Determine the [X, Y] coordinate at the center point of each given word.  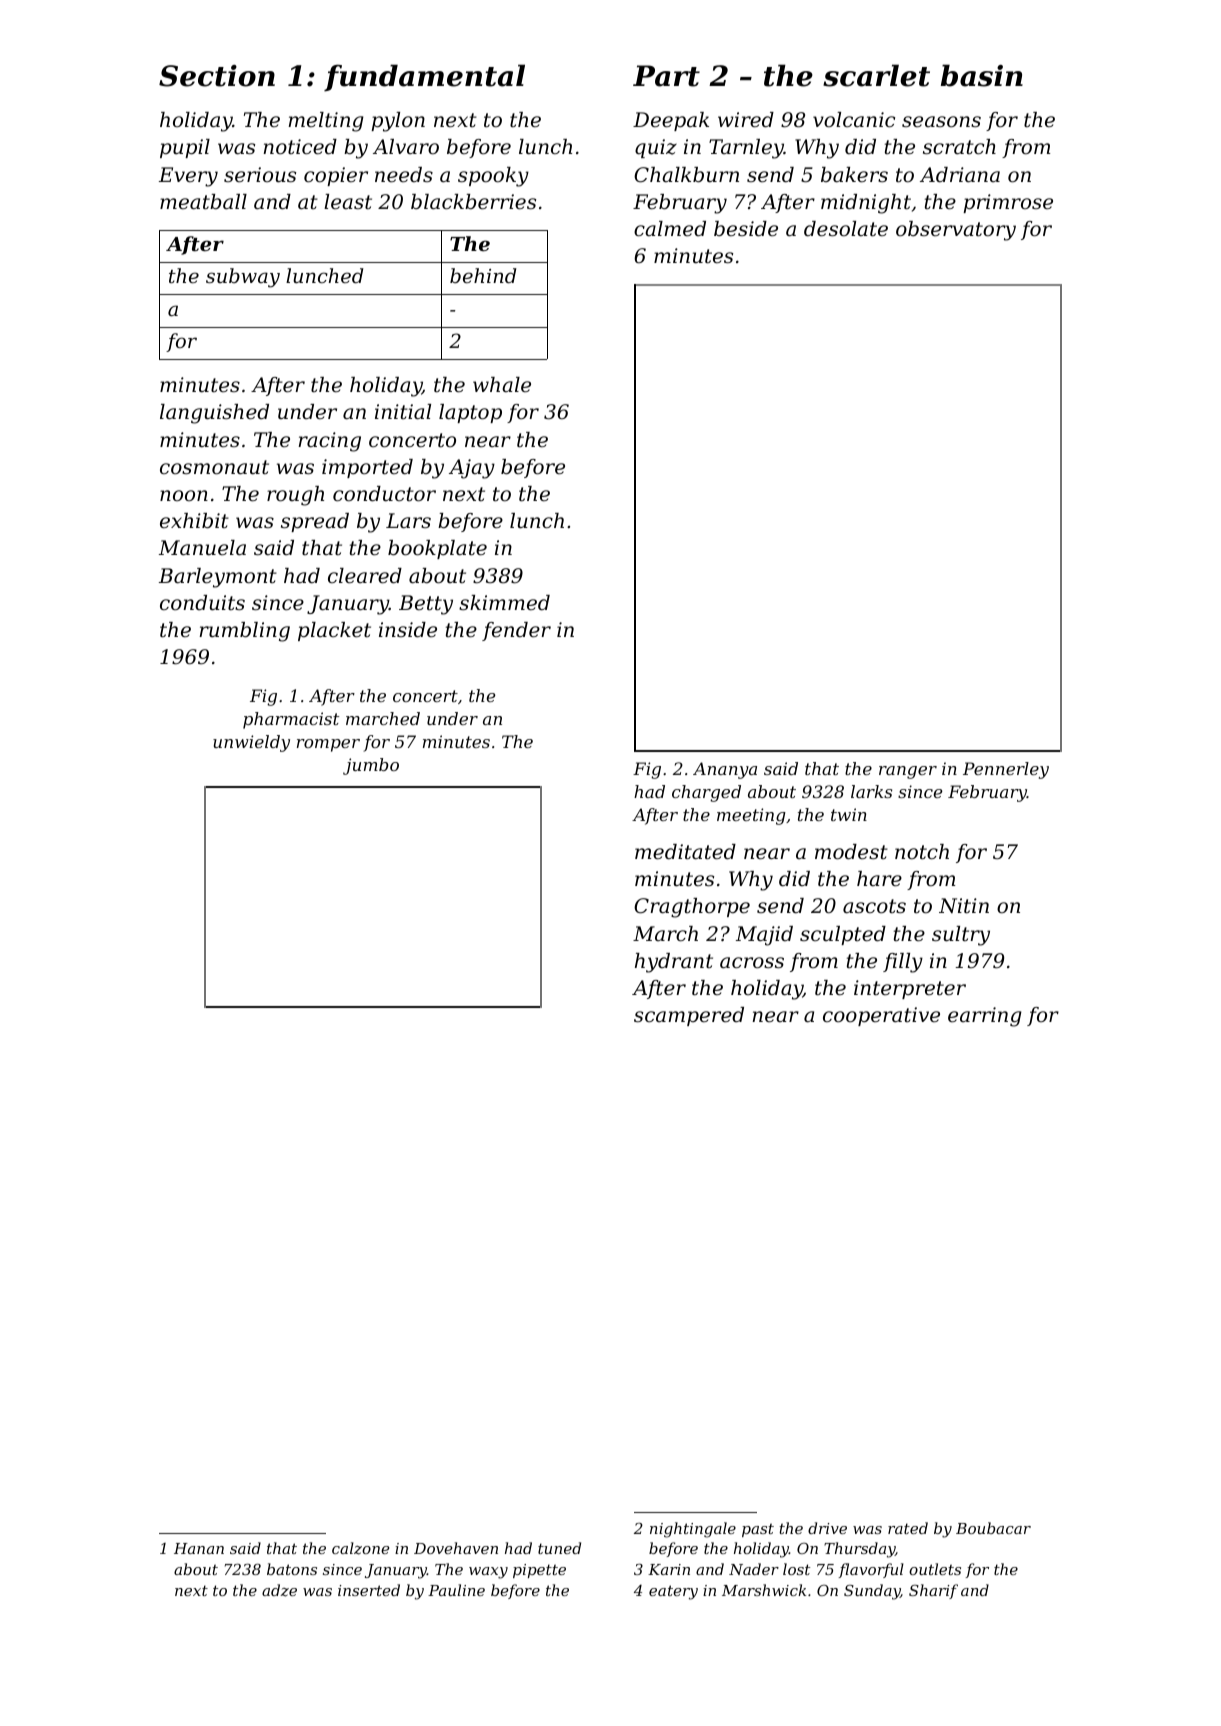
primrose [1008, 203]
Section [217, 76]
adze [279, 1590]
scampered [689, 1016]
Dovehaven [456, 1548]
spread [315, 522]
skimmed [504, 603]
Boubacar [993, 1528]
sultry [961, 936]
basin [982, 75]
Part [666, 76]
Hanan [199, 1548]
